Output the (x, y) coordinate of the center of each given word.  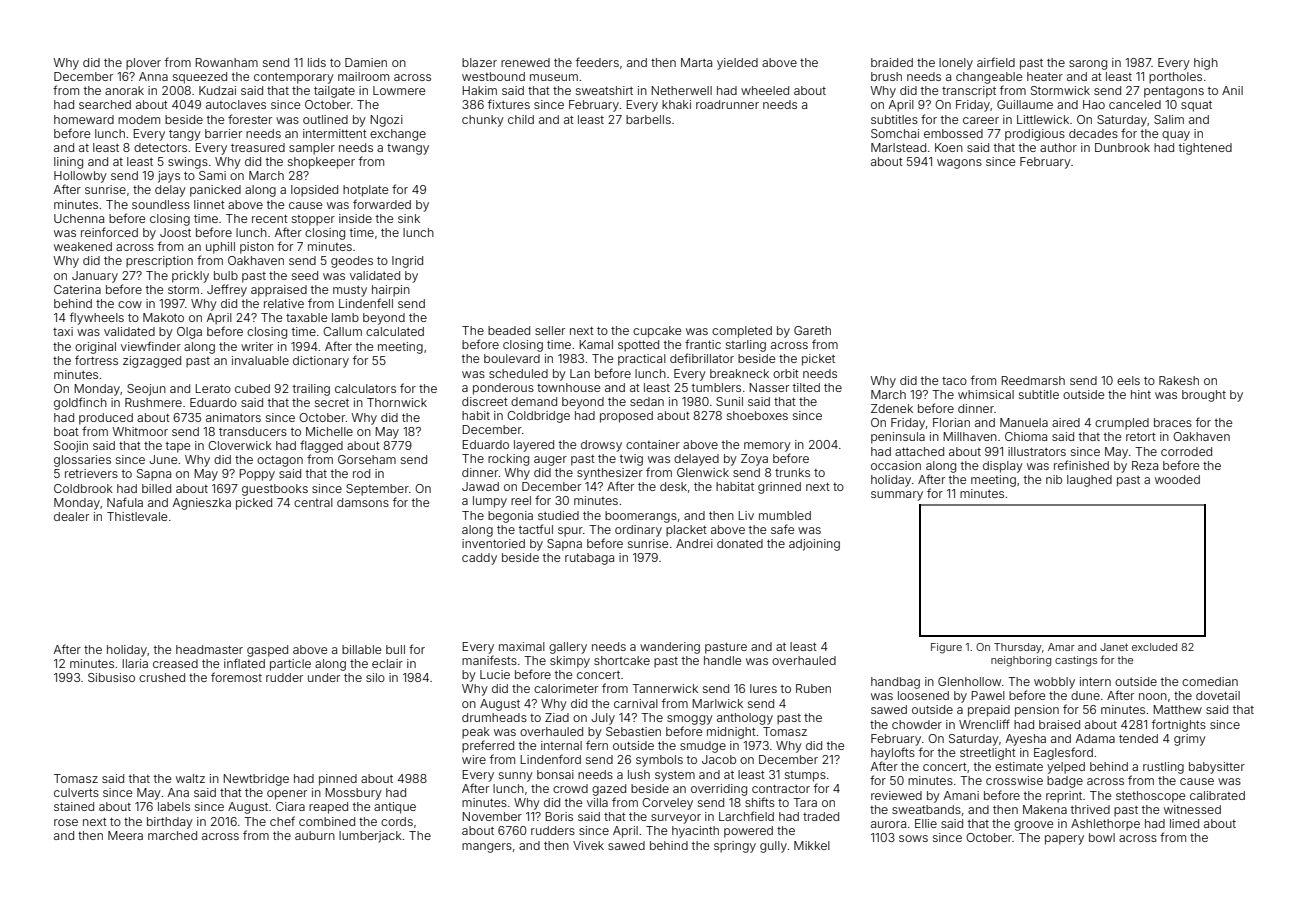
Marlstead (898, 147)
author (1058, 147)
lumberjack (370, 837)
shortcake (622, 660)
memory (767, 447)
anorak (124, 90)
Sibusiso (111, 677)
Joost (175, 232)
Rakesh (1179, 380)
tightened (1205, 149)
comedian (1210, 681)
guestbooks (275, 490)
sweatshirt (604, 90)
